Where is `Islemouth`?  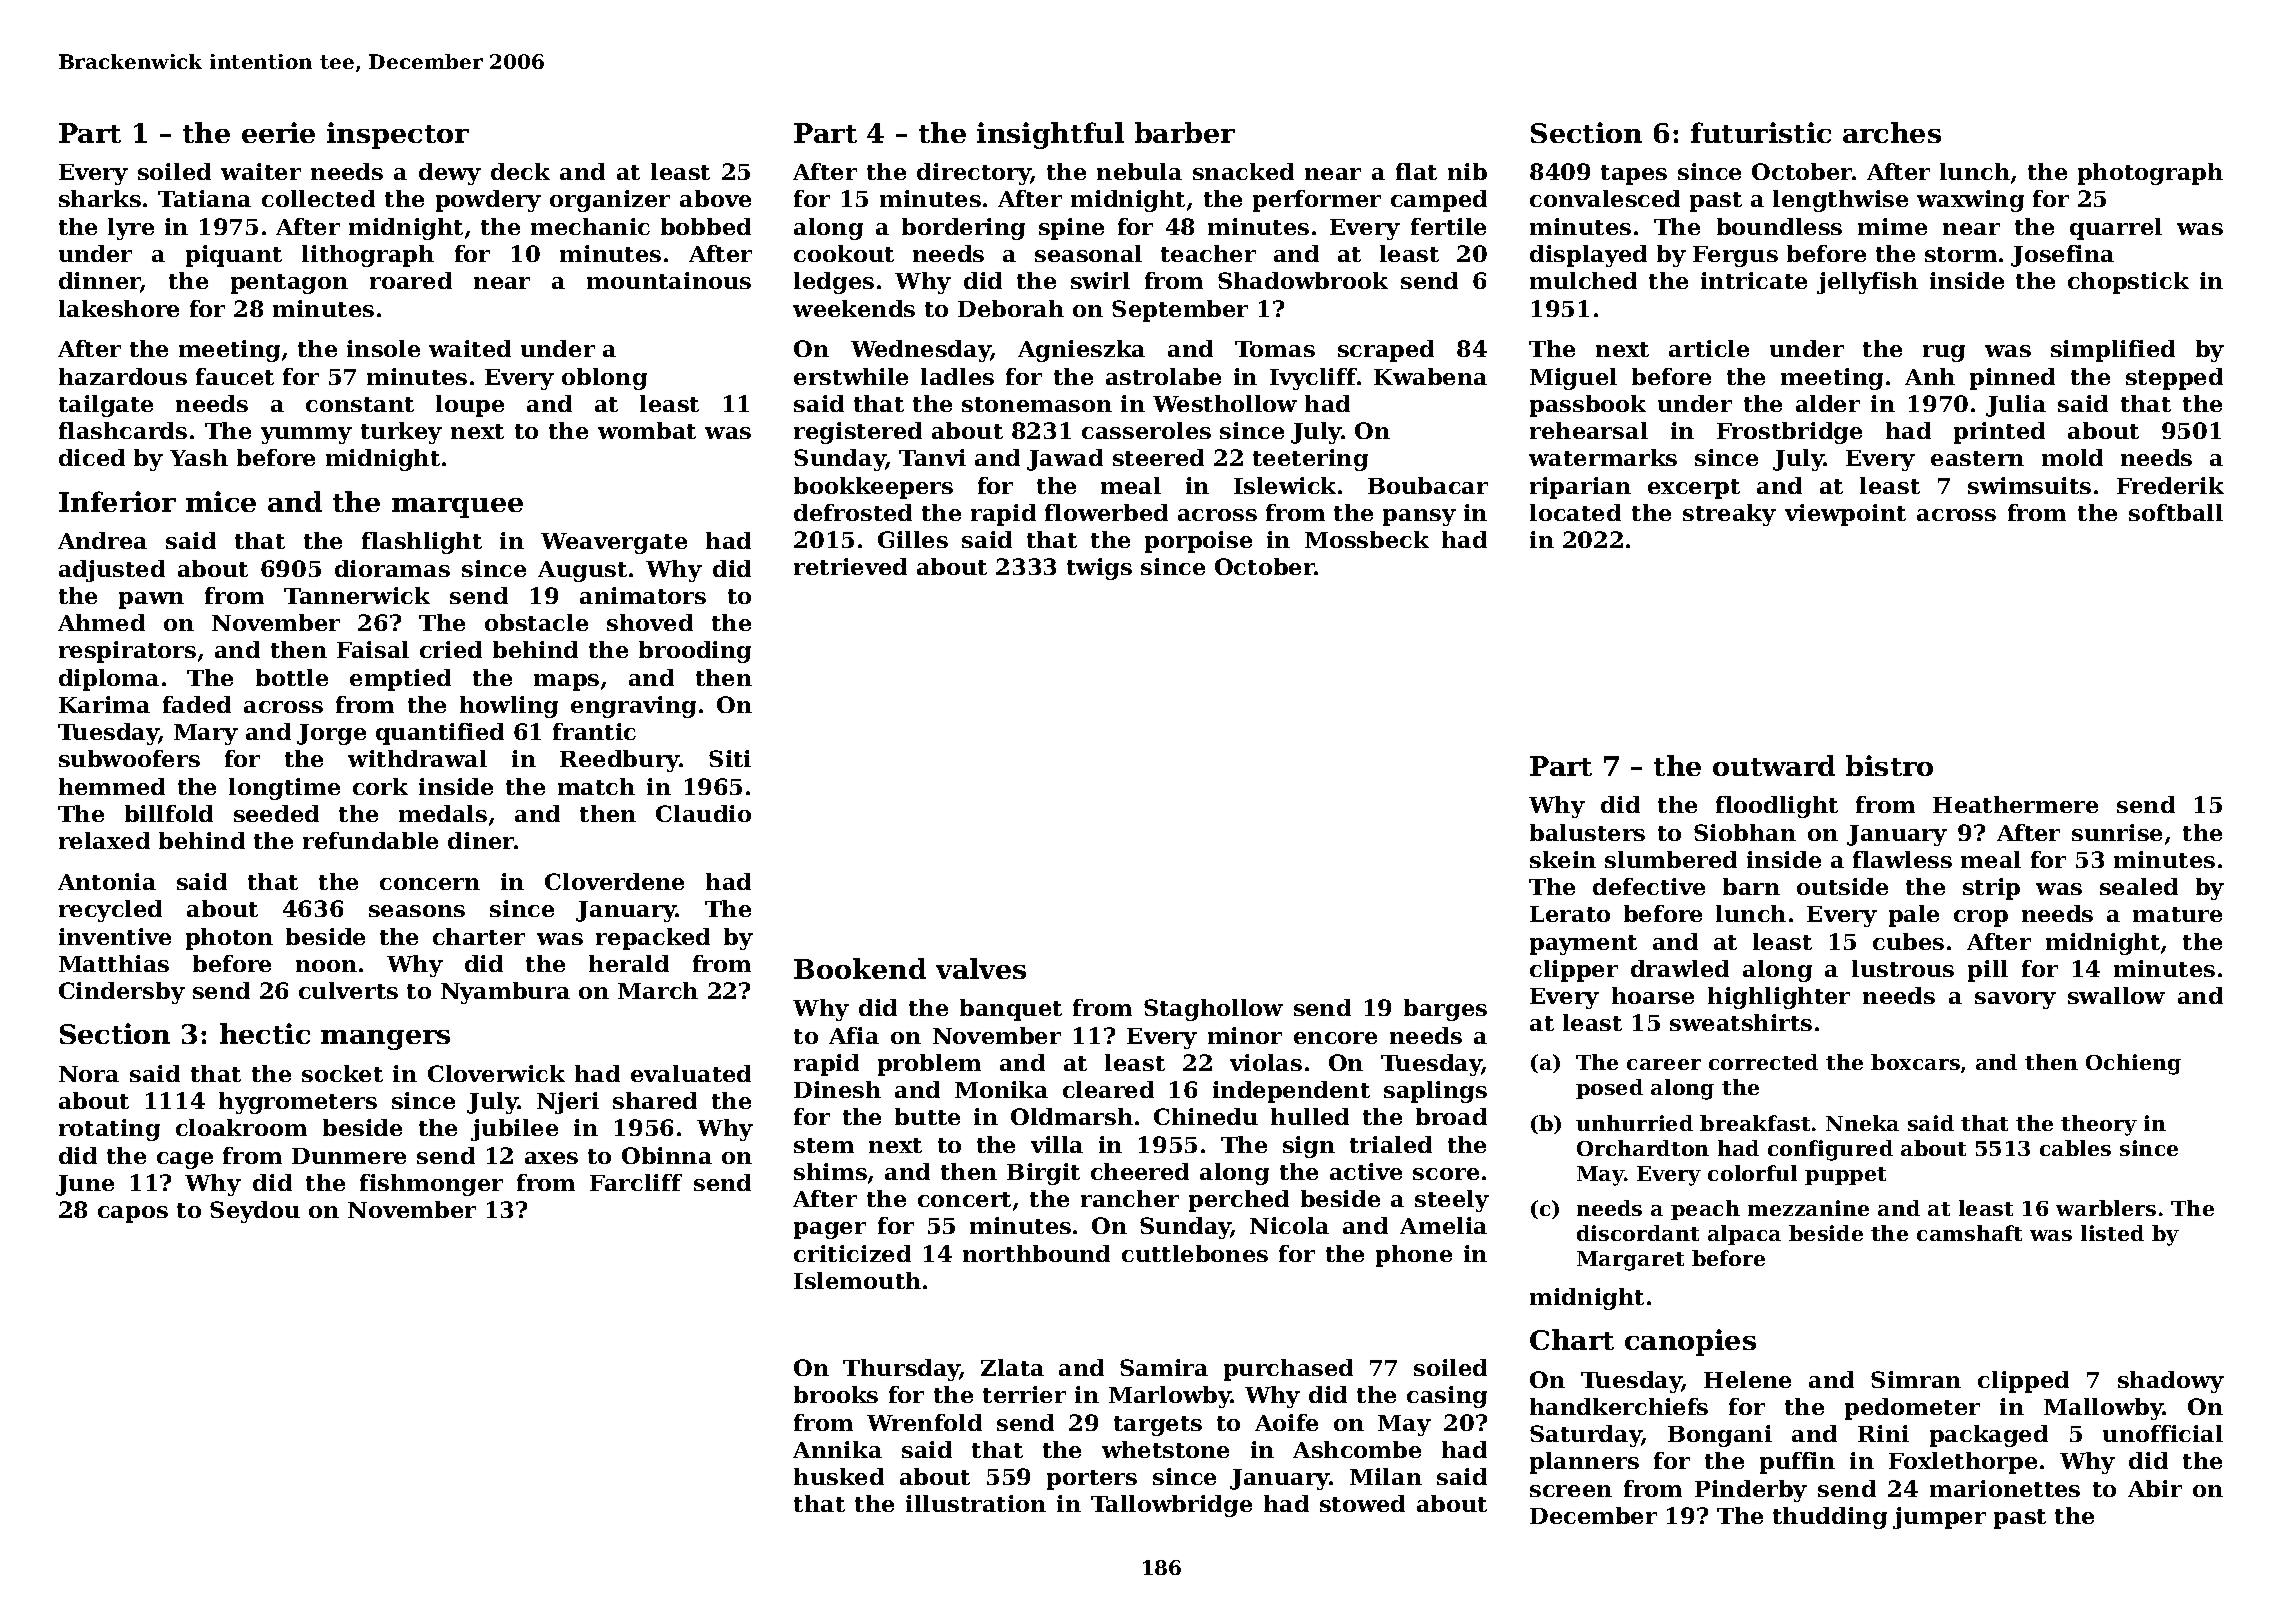 Islemouth is located at coordinates (857, 1280).
